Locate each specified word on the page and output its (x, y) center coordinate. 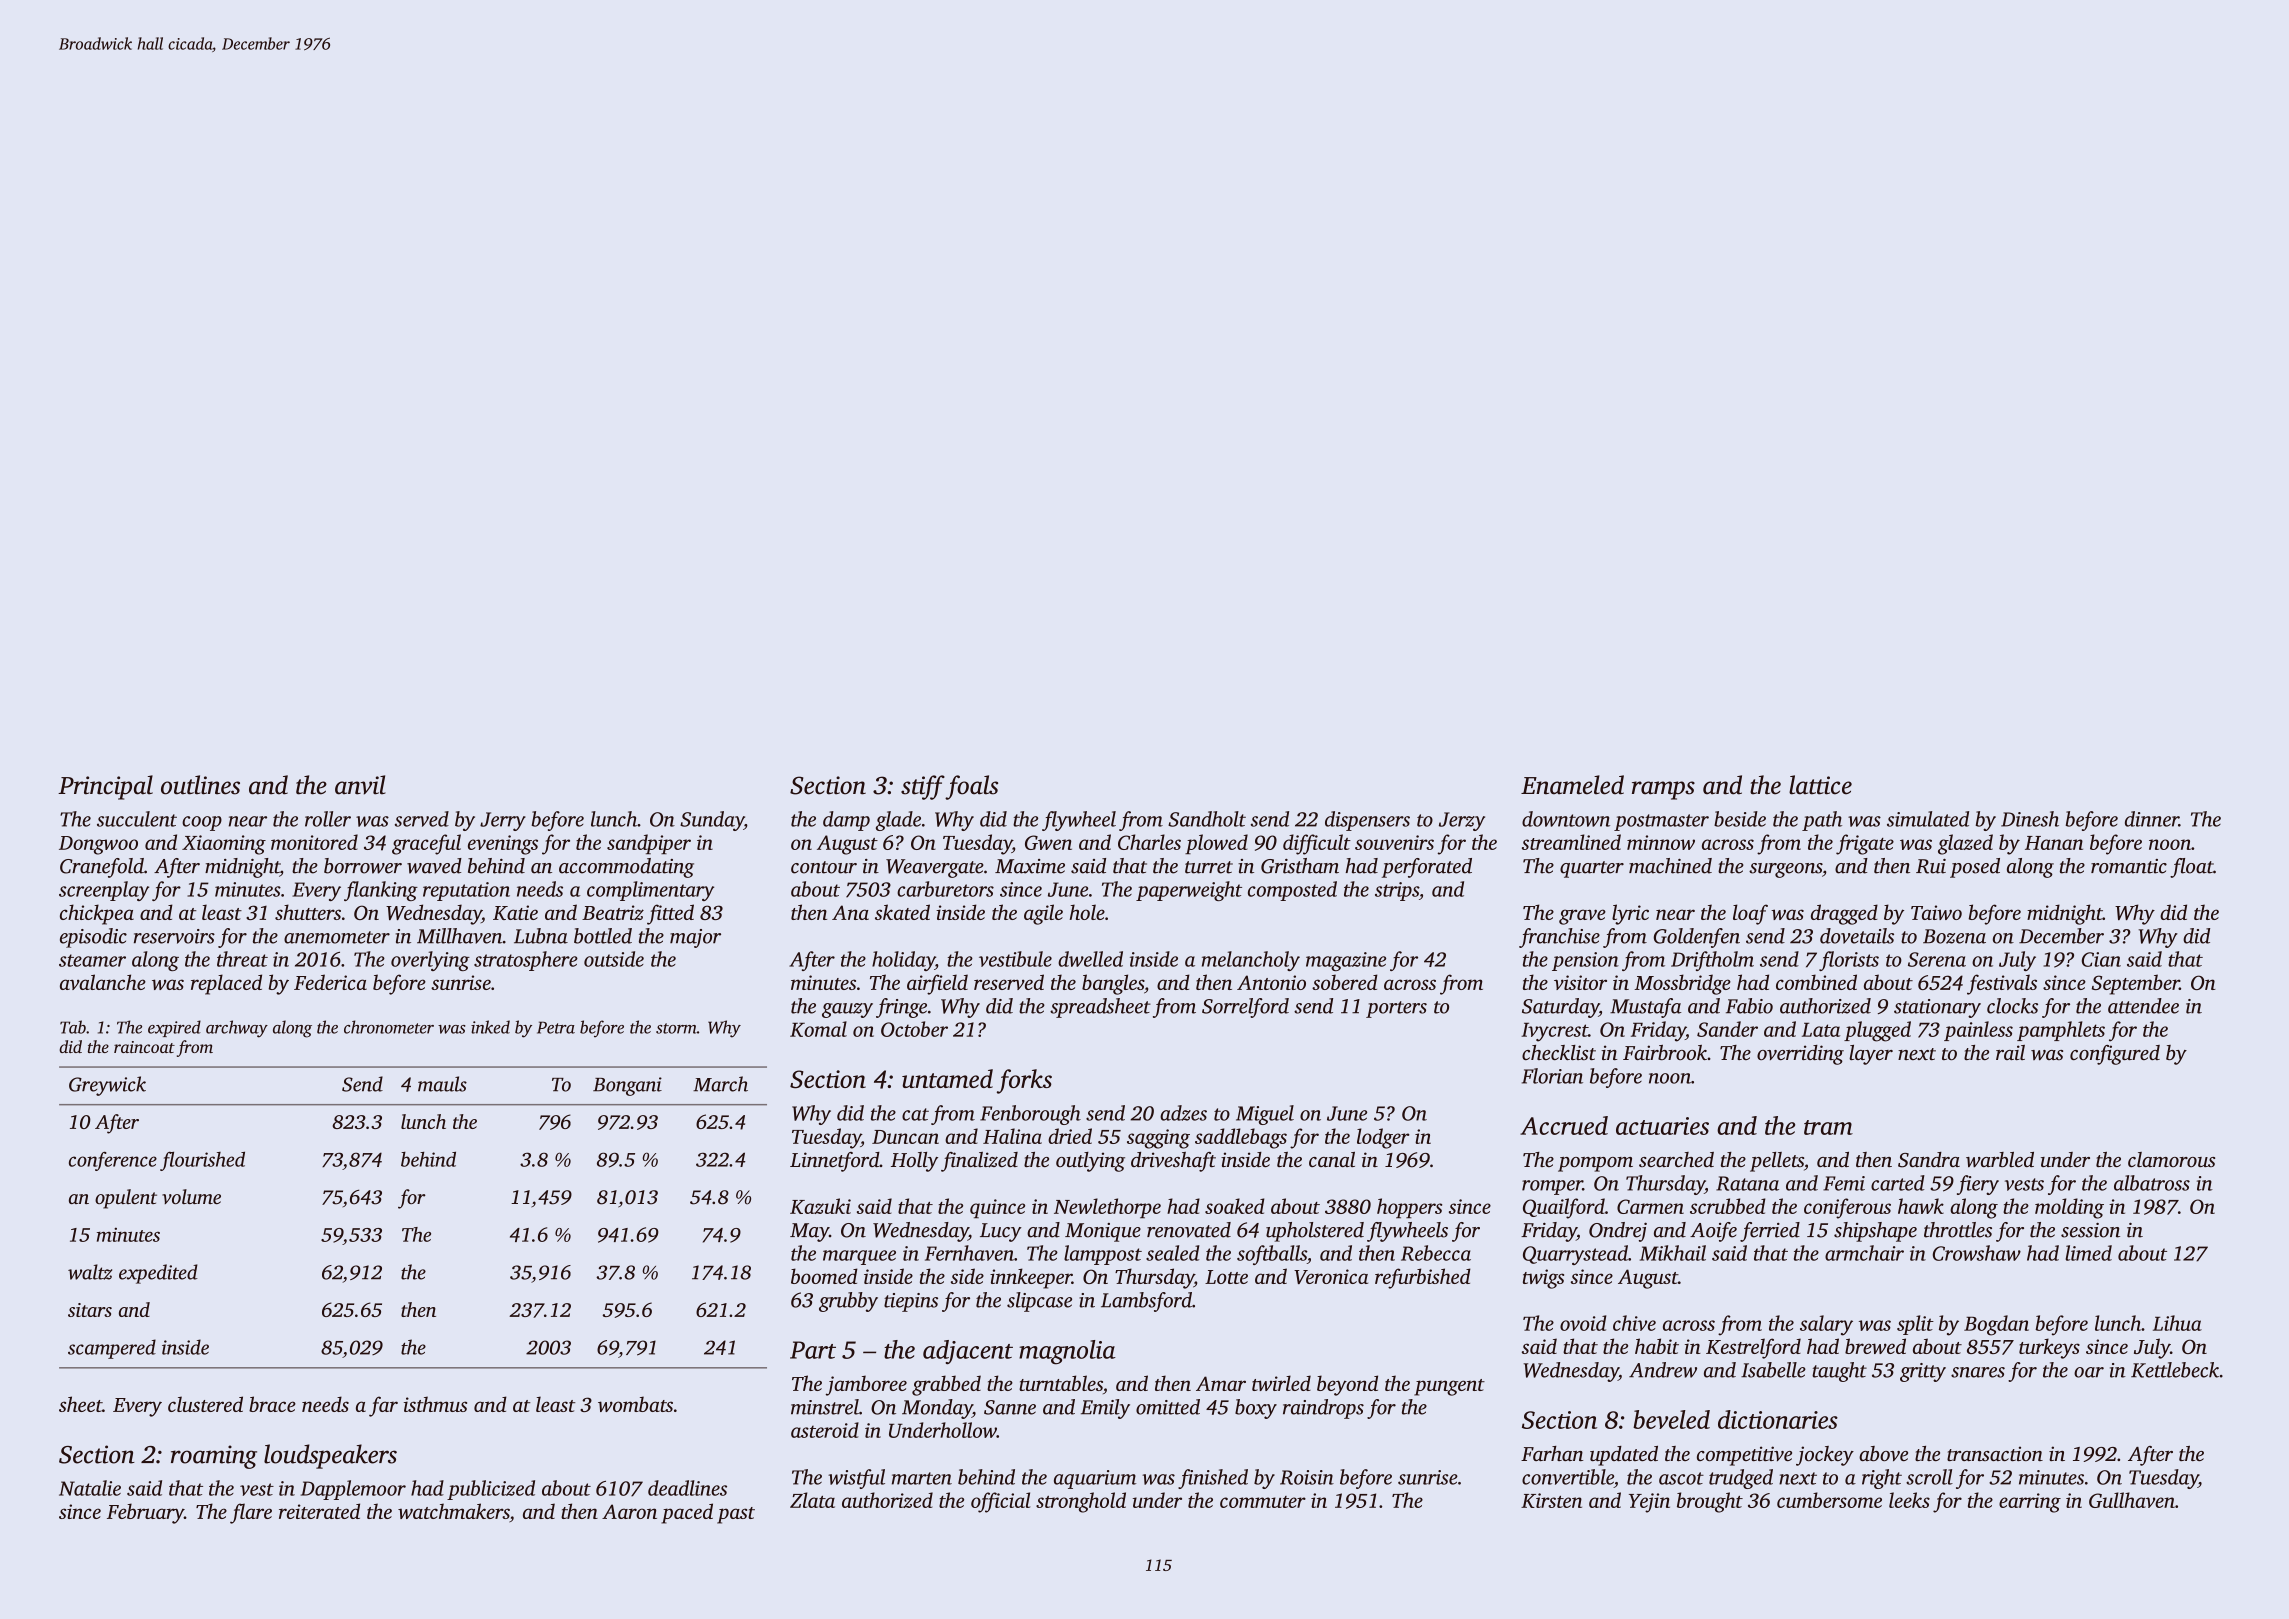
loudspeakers (330, 1456)
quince (997, 1208)
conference (113, 1161)
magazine (1346, 961)
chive (1634, 1323)
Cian (2101, 959)
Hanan (2054, 843)
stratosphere (526, 961)
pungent (1449, 1387)
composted (1292, 891)
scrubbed (1728, 1206)
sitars (90, 1310)
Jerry (503, 821)
